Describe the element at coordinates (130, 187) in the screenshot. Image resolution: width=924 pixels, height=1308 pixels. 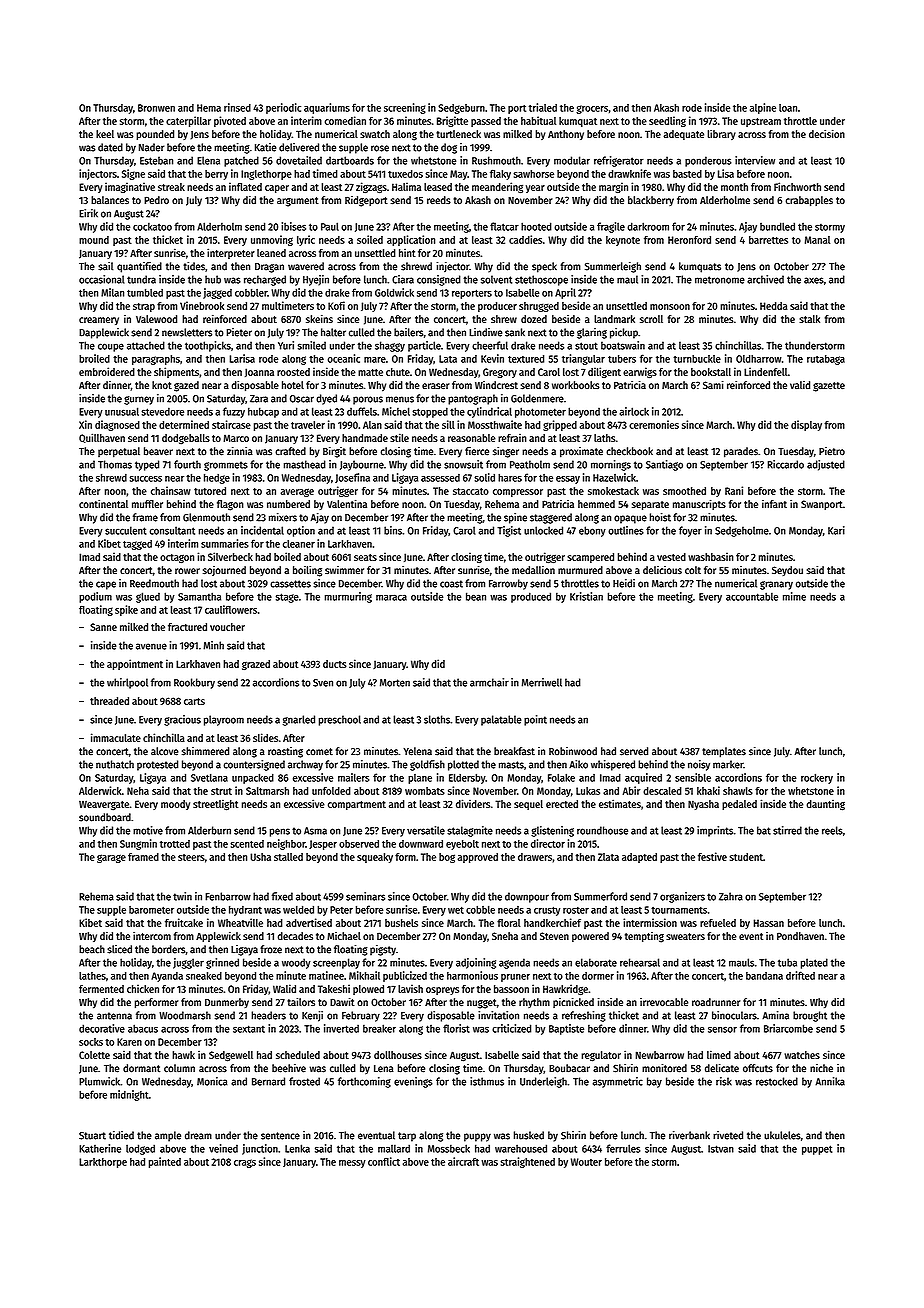
I see `imaginative` at that location.
